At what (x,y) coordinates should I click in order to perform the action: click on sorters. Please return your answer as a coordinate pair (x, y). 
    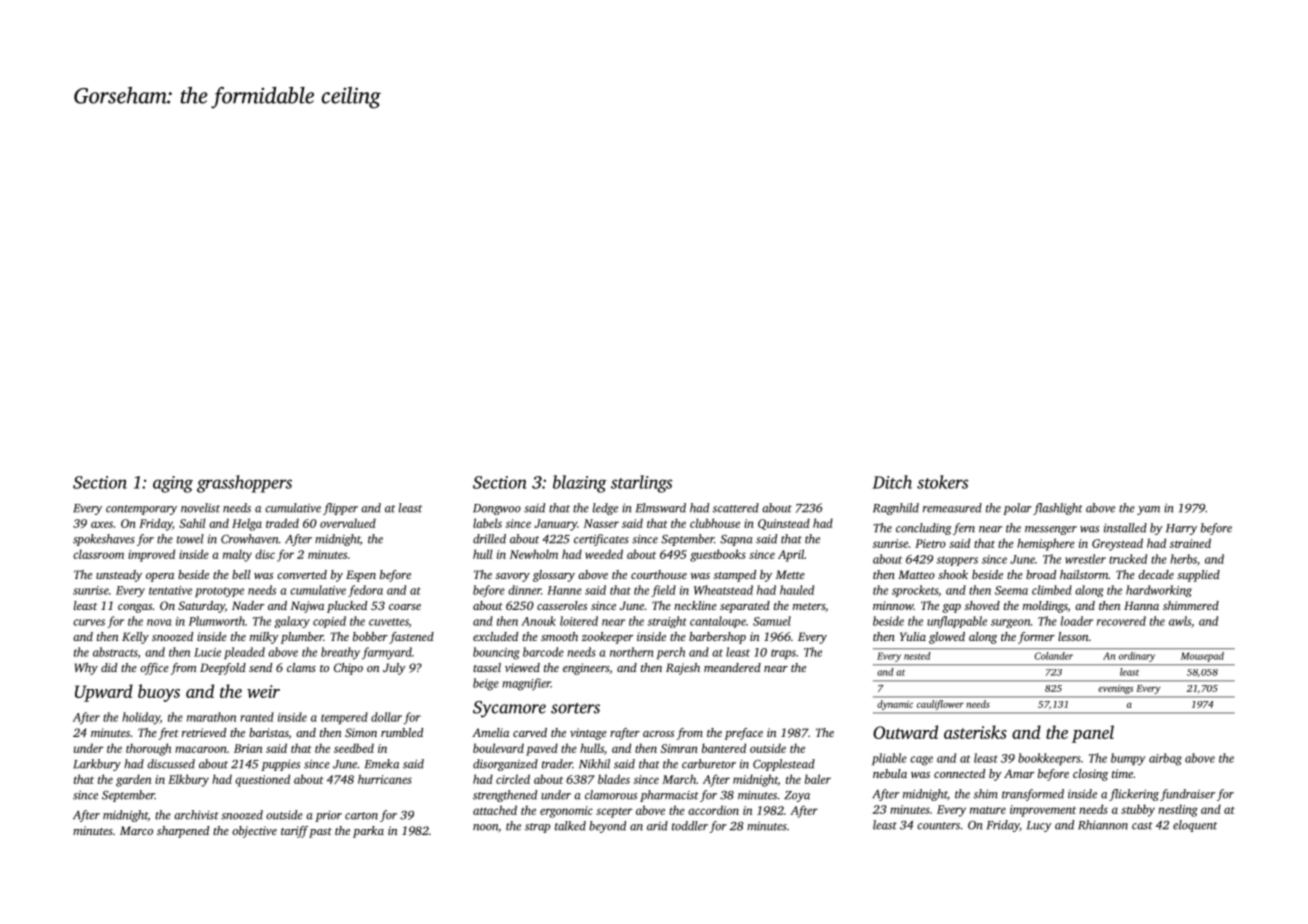
    Looking at the image, I should click on (575, 708).
